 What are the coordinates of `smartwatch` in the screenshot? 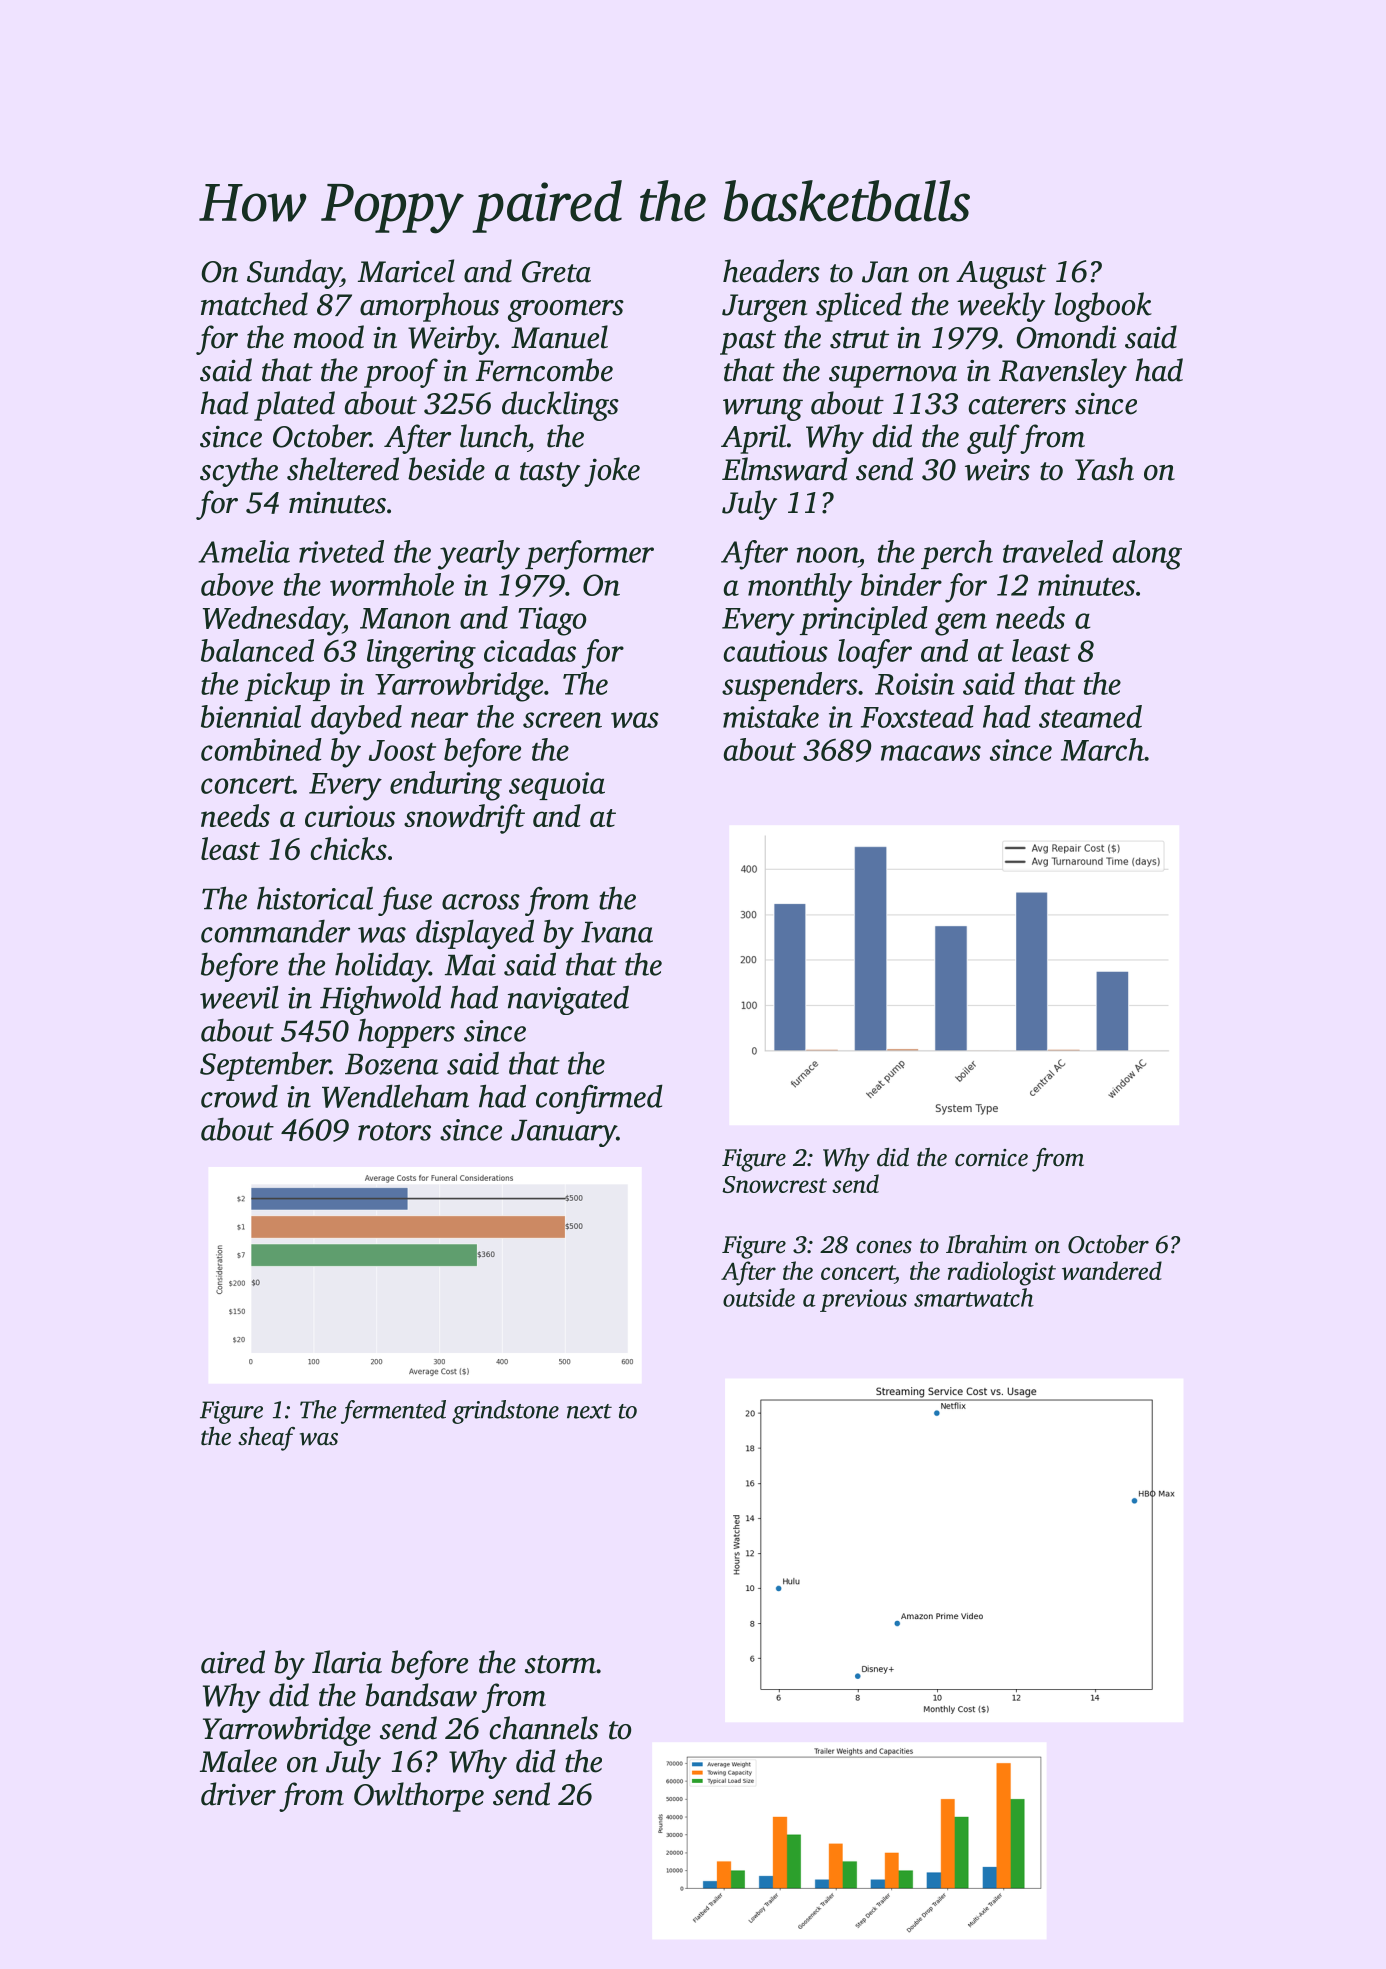 It's located at (974, 1297).
